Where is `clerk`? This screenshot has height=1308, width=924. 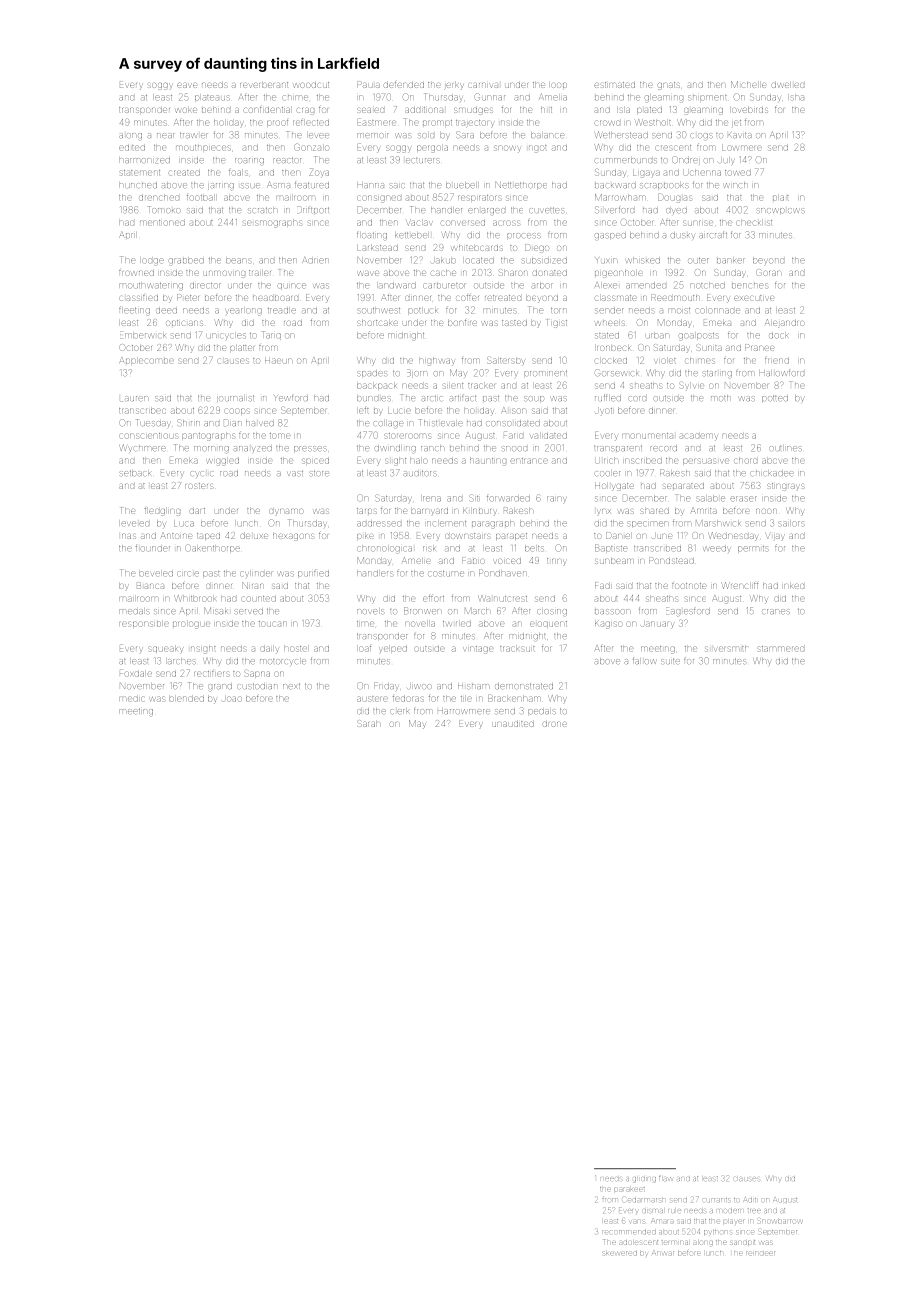
clerk is located at coordinates (400, 711).
